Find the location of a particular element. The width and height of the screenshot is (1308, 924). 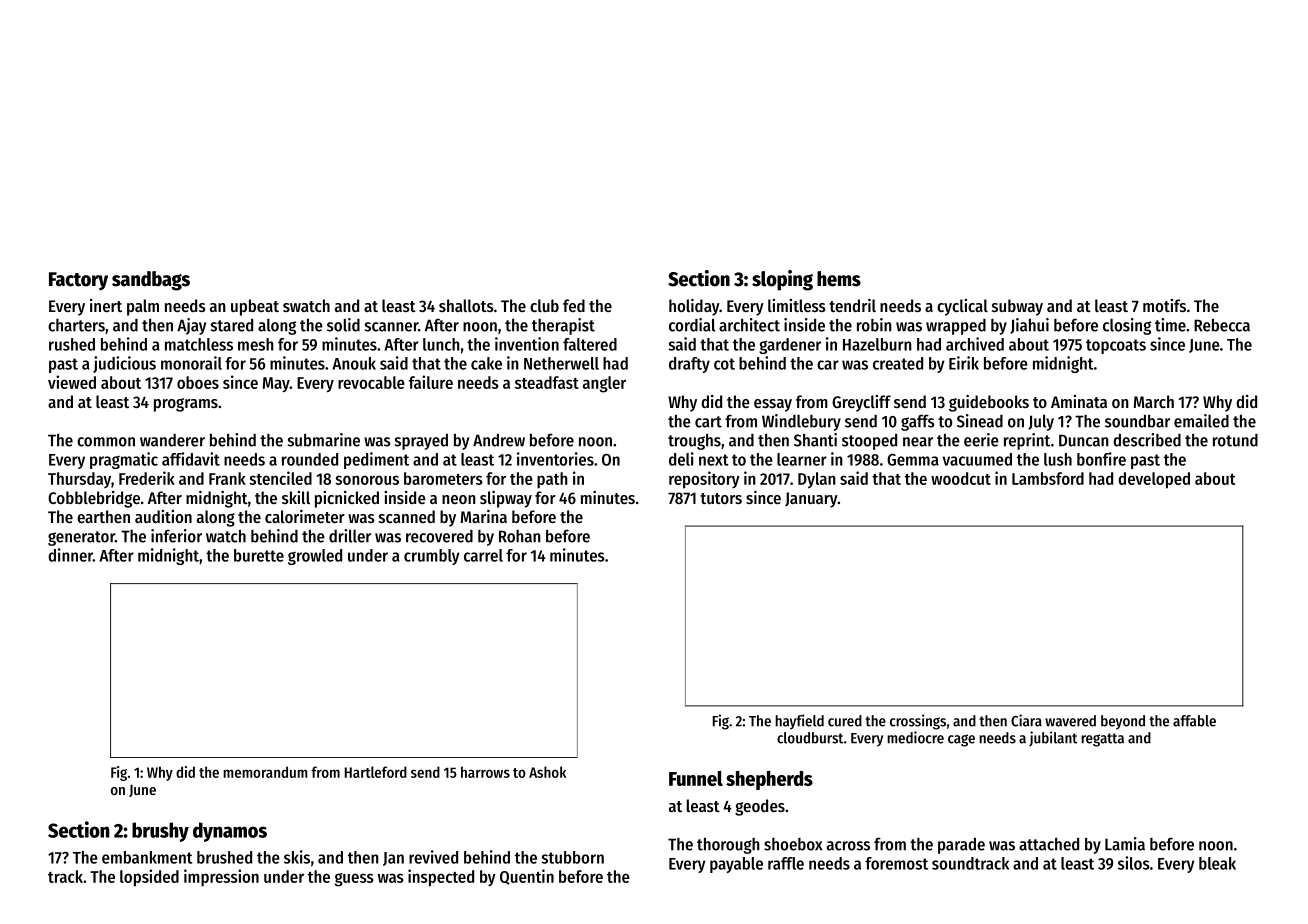

motifs is located at coordinates (1164, 305).
